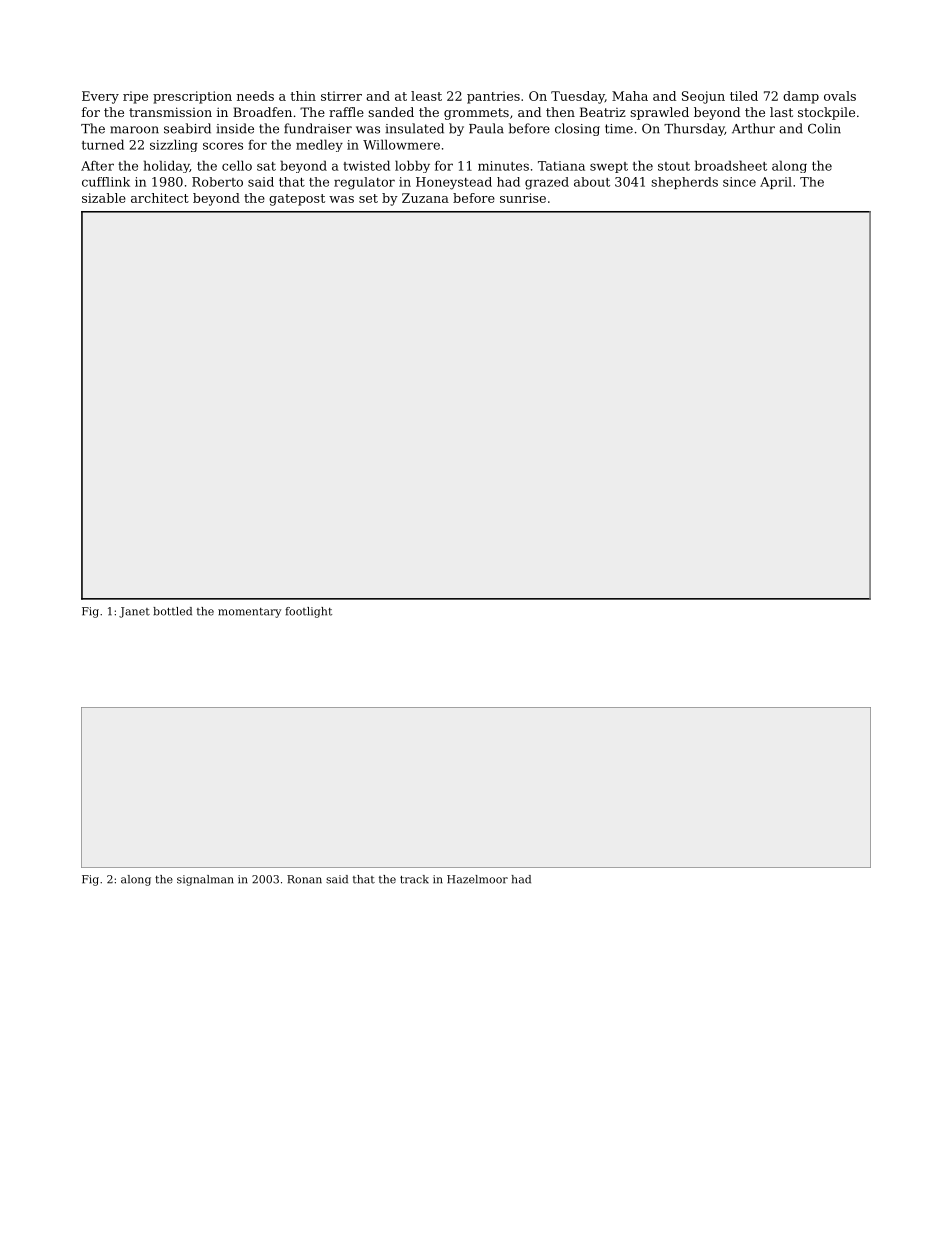  What do you see at coordinates (368, 198) in the page?
I see `set` at bounding box center [368, 198].
